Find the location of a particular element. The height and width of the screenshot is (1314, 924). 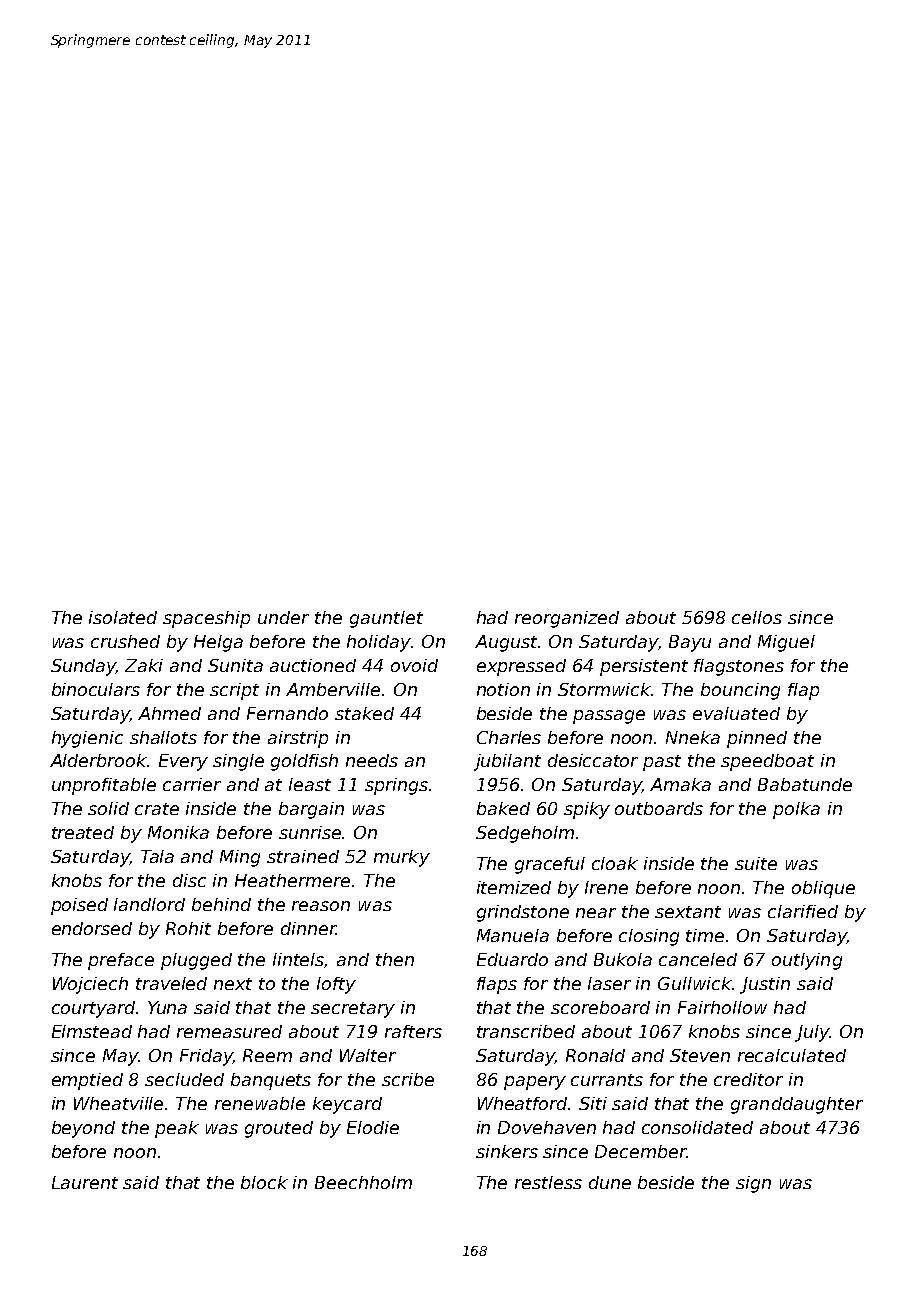

cellos is located at coordinates (757, 617).
